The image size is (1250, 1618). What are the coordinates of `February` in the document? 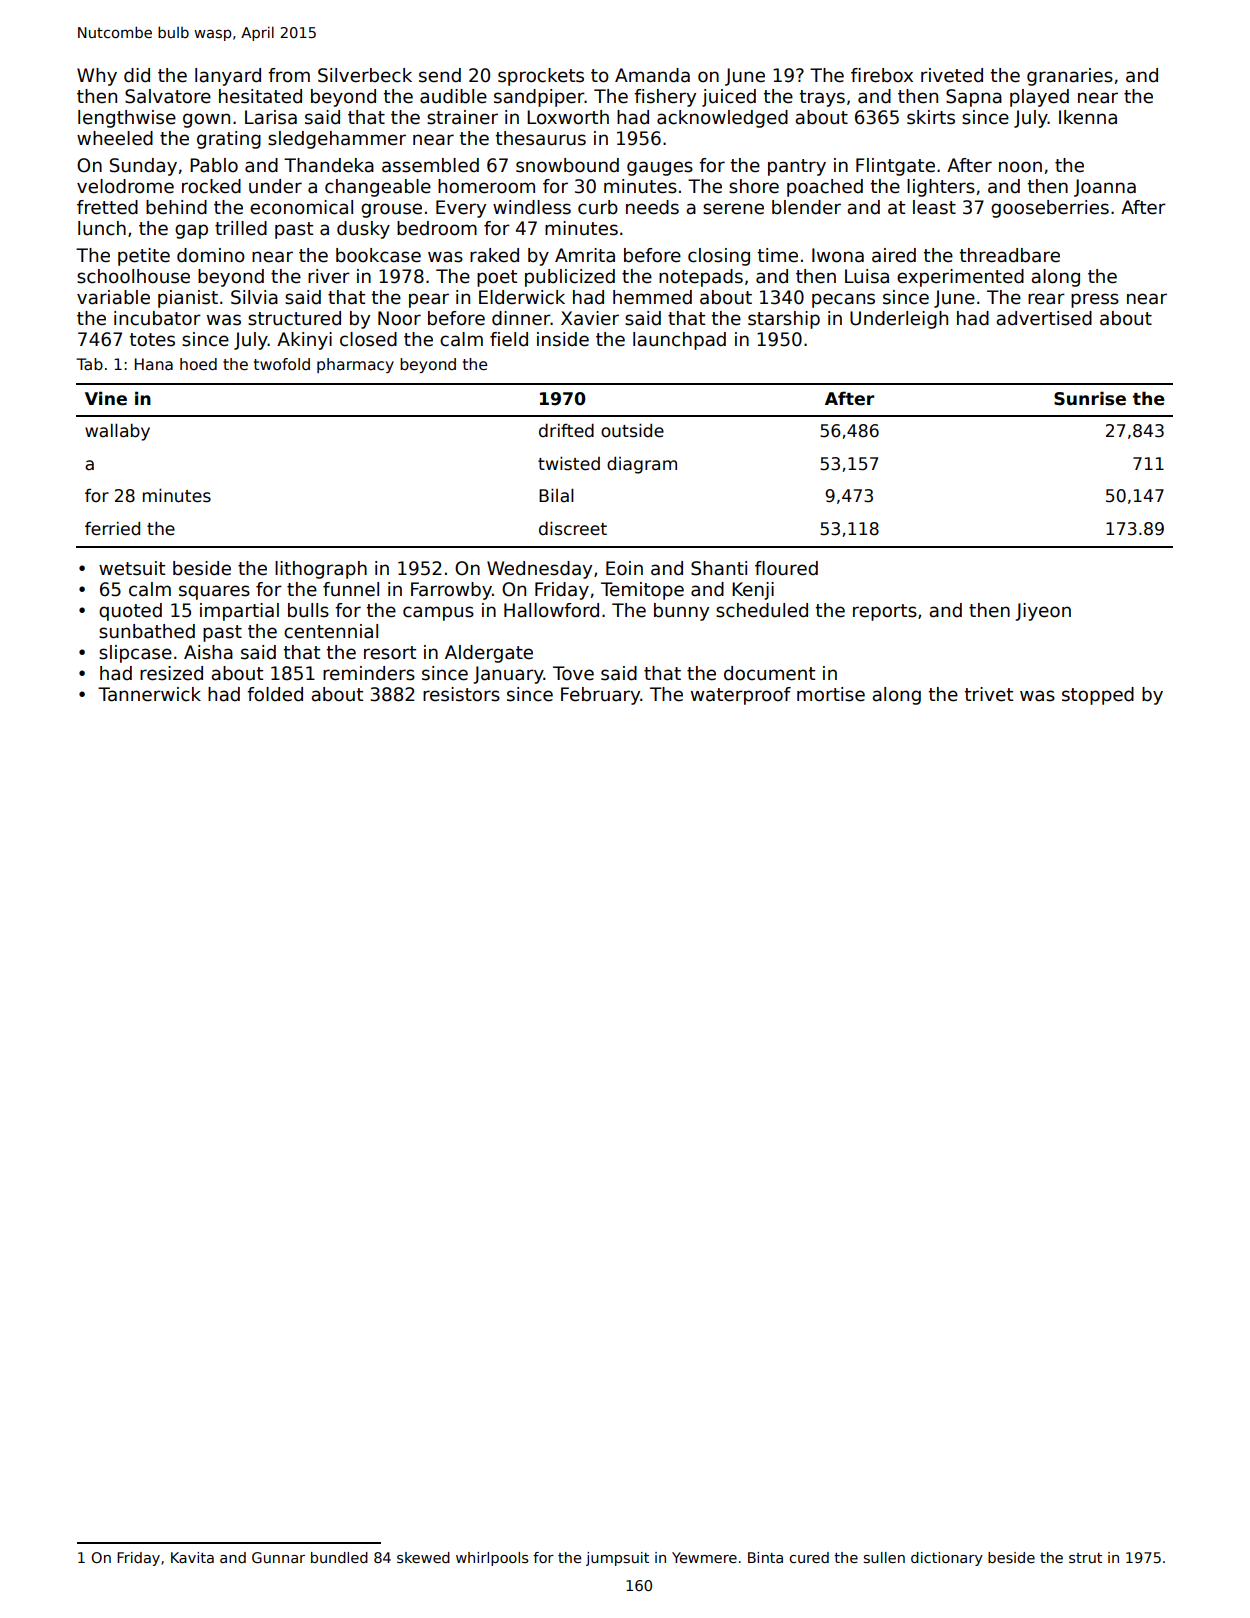 It's located at (600, 696).
